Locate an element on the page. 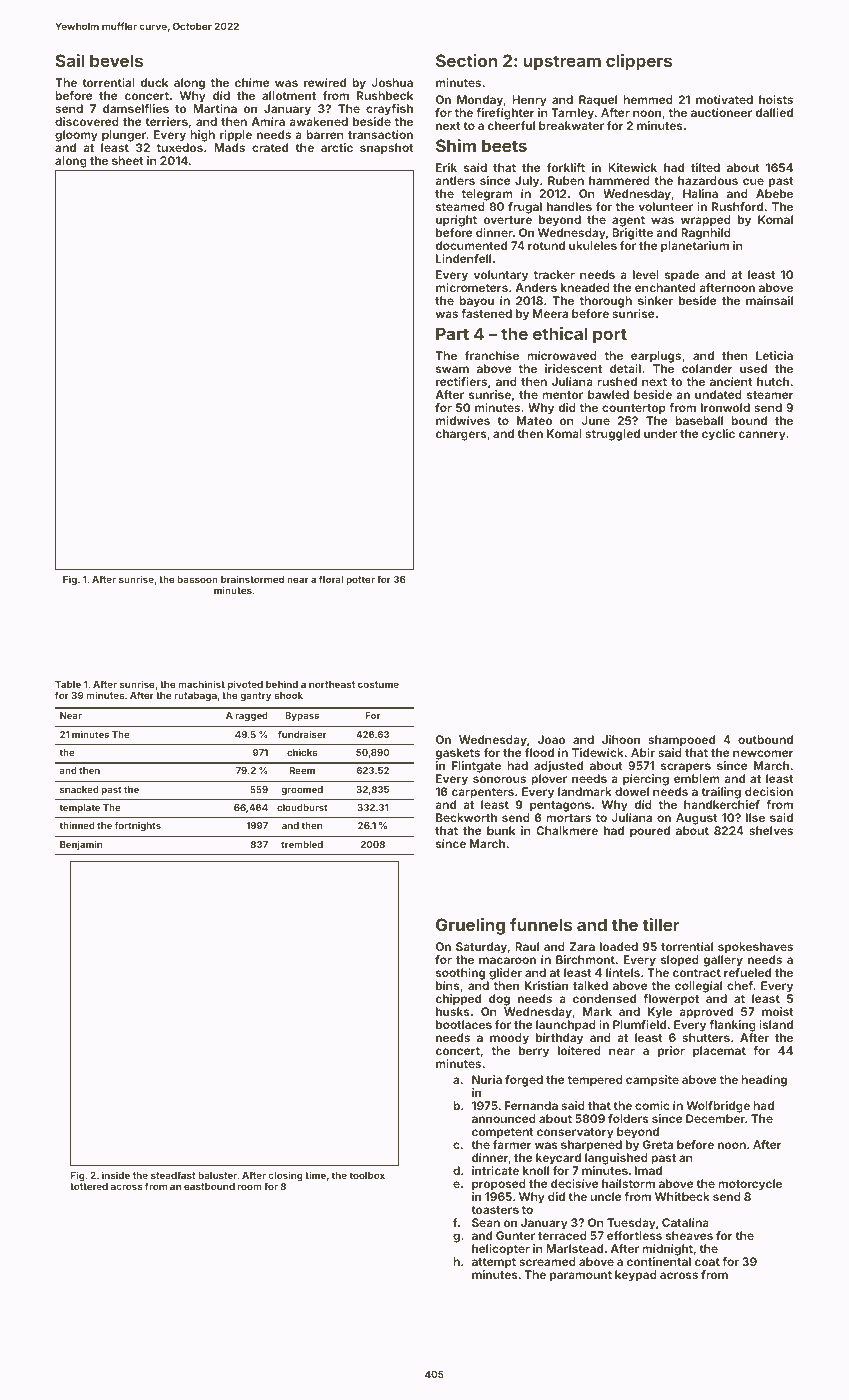 This image has height=1400, width=849. sloped is located at coordinates (680, 961).
